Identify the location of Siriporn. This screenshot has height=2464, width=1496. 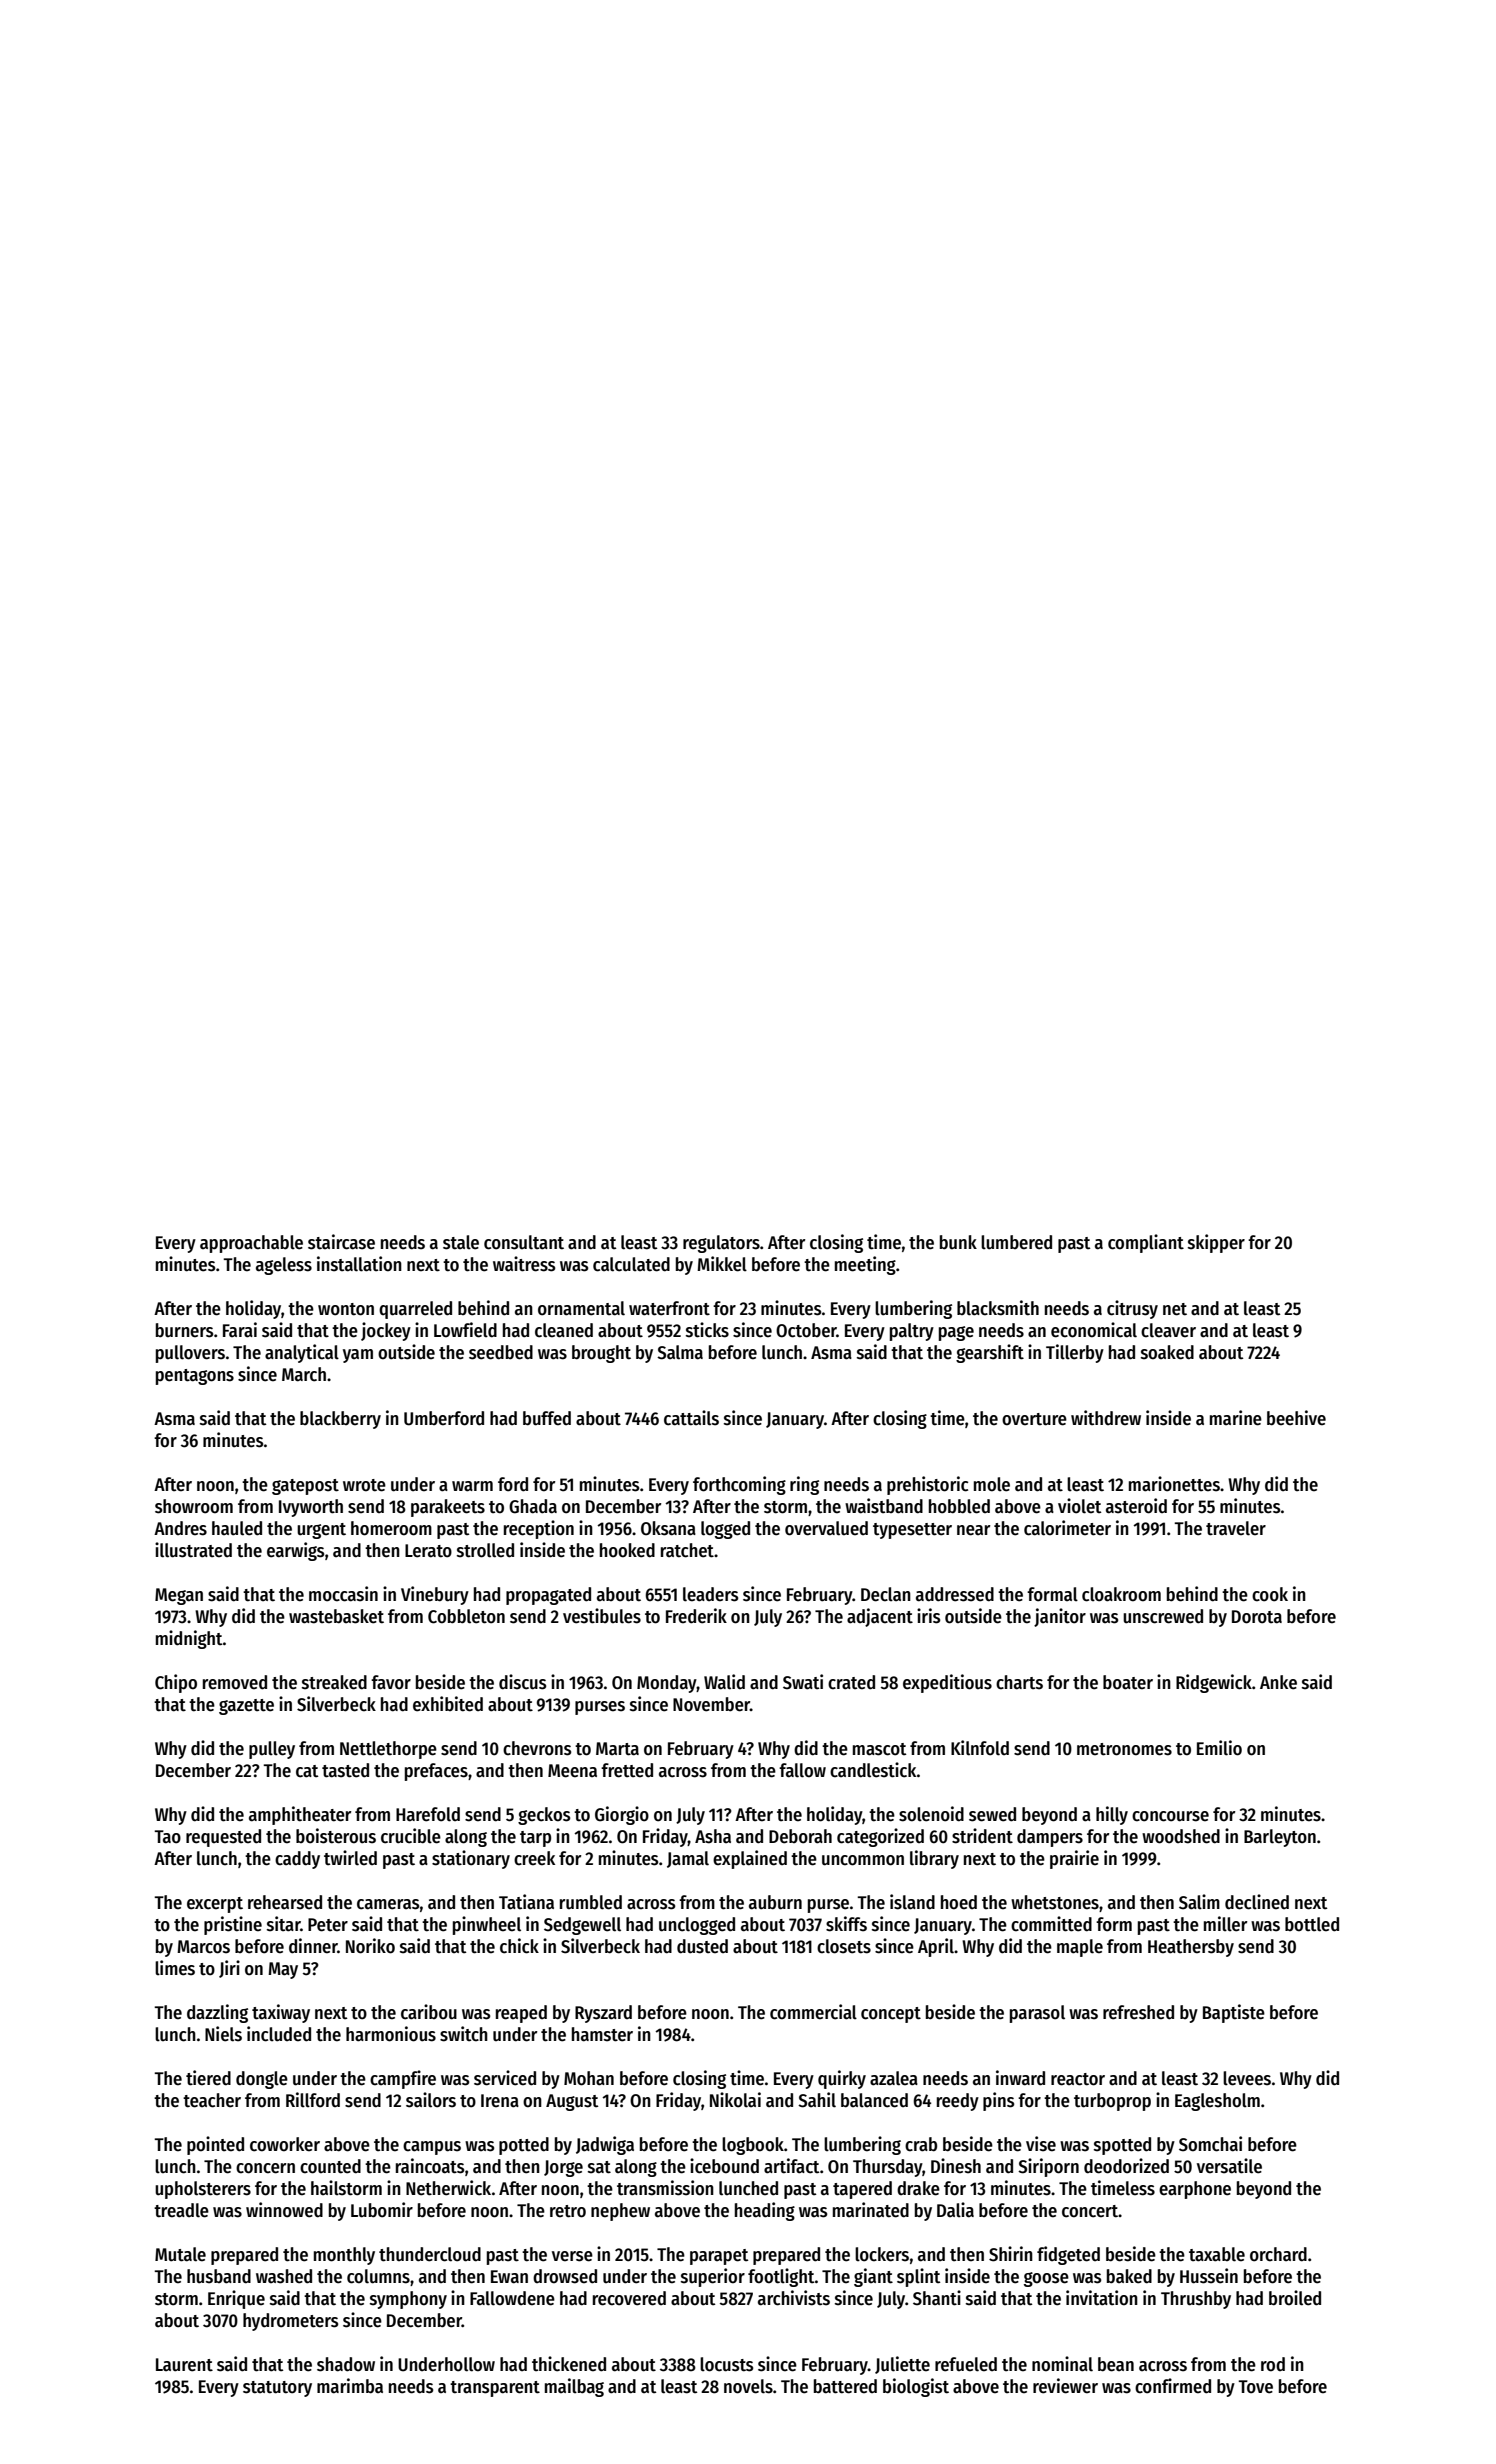
(1048, 2167).
